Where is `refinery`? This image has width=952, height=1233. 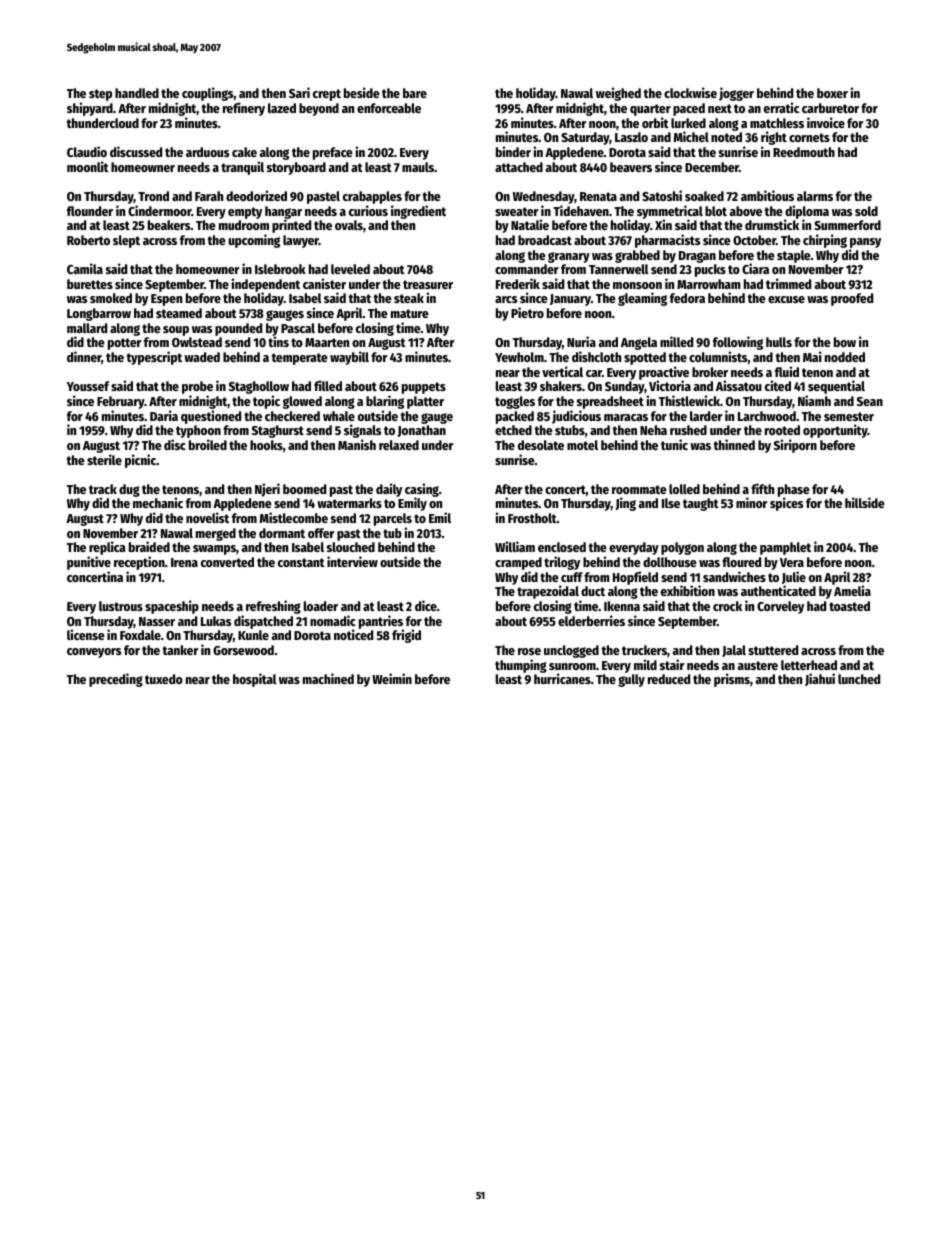
refinery is located at coordinates (244, 109).
